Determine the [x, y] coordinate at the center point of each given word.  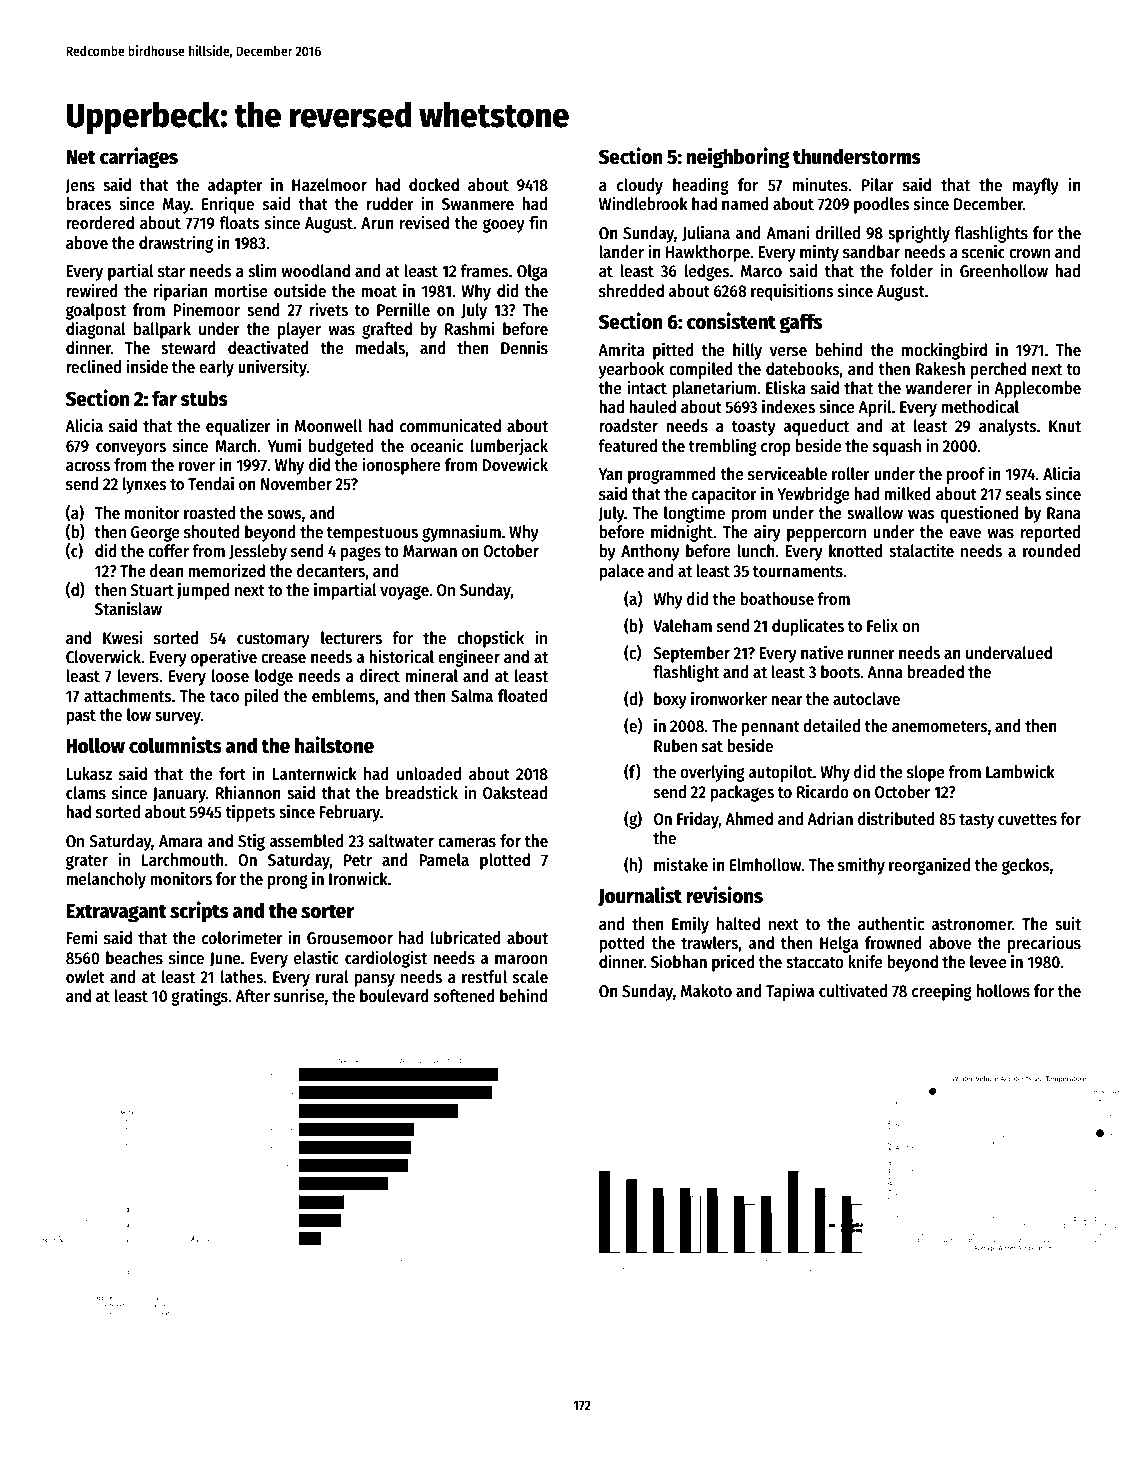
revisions [724, 895]
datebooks [803, 369]
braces [88, 204]
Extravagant [116, 913]
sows [284, 515]
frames [484, 271]
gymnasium [461, 533]
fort [232, 774]
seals [1023, 494]
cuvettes [1027, 820]
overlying [712, 773]
